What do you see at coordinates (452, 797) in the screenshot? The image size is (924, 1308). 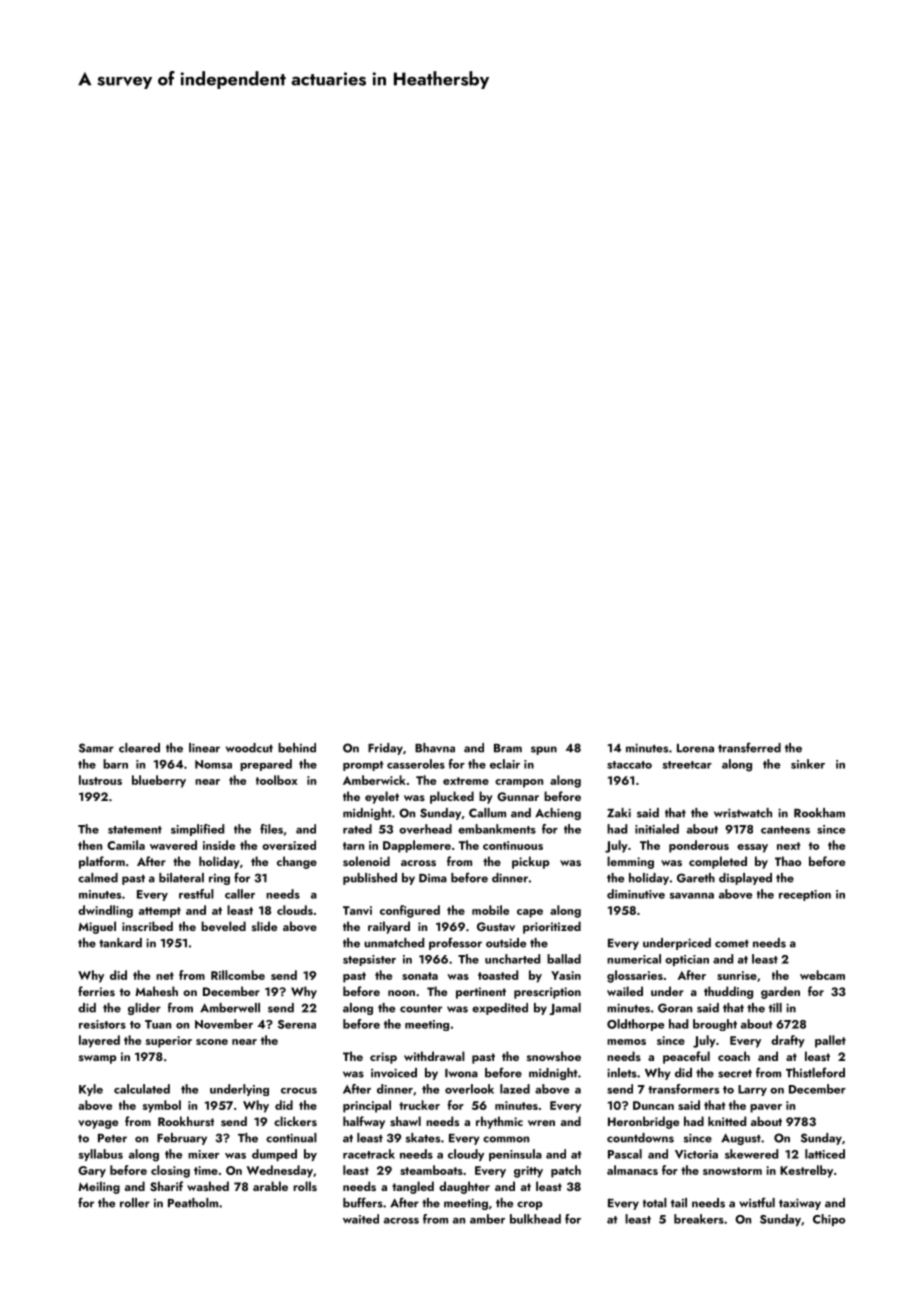 I see `plucked` at bounding box center [452, 797].
